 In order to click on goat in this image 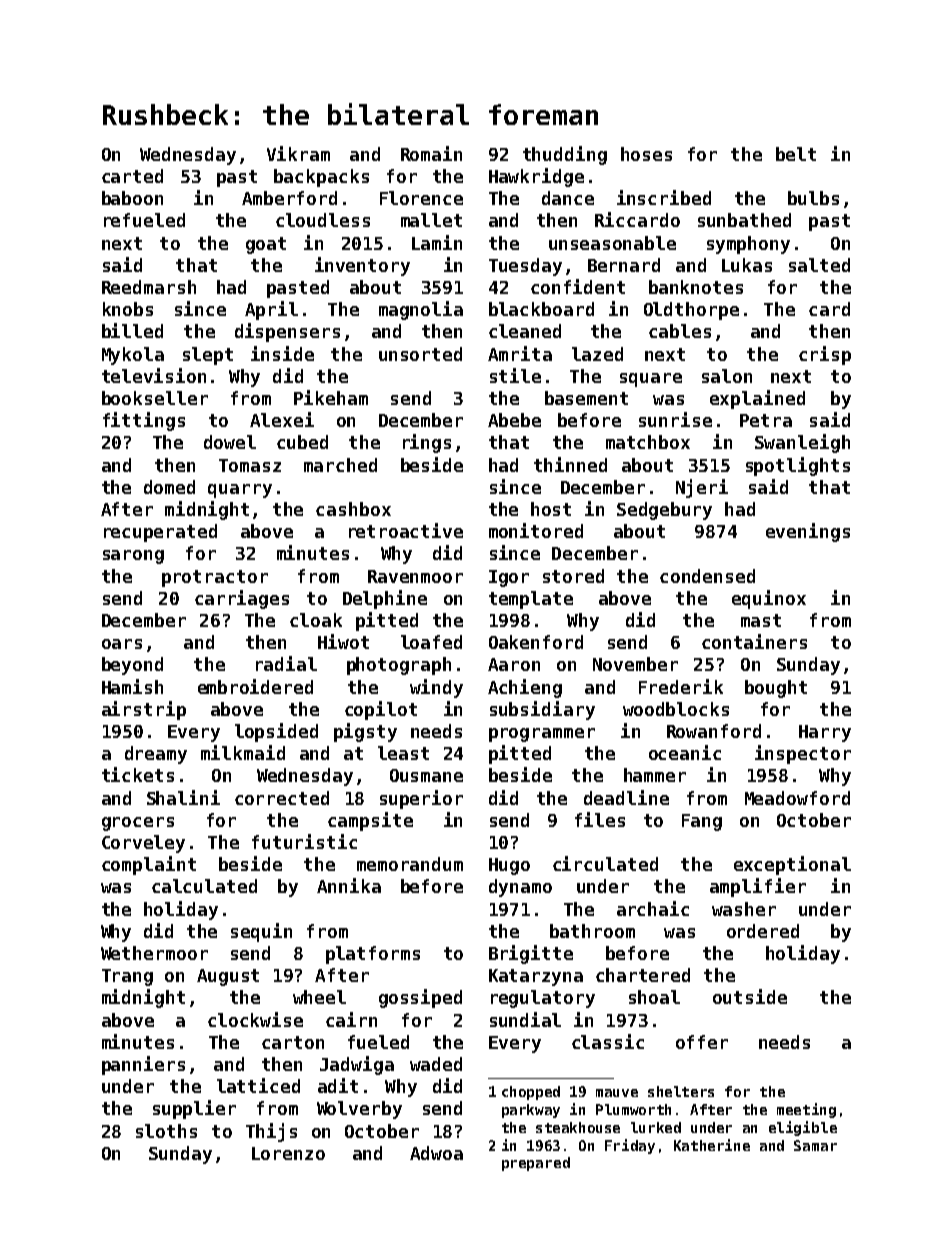, I will do `click(266, 245)`.
